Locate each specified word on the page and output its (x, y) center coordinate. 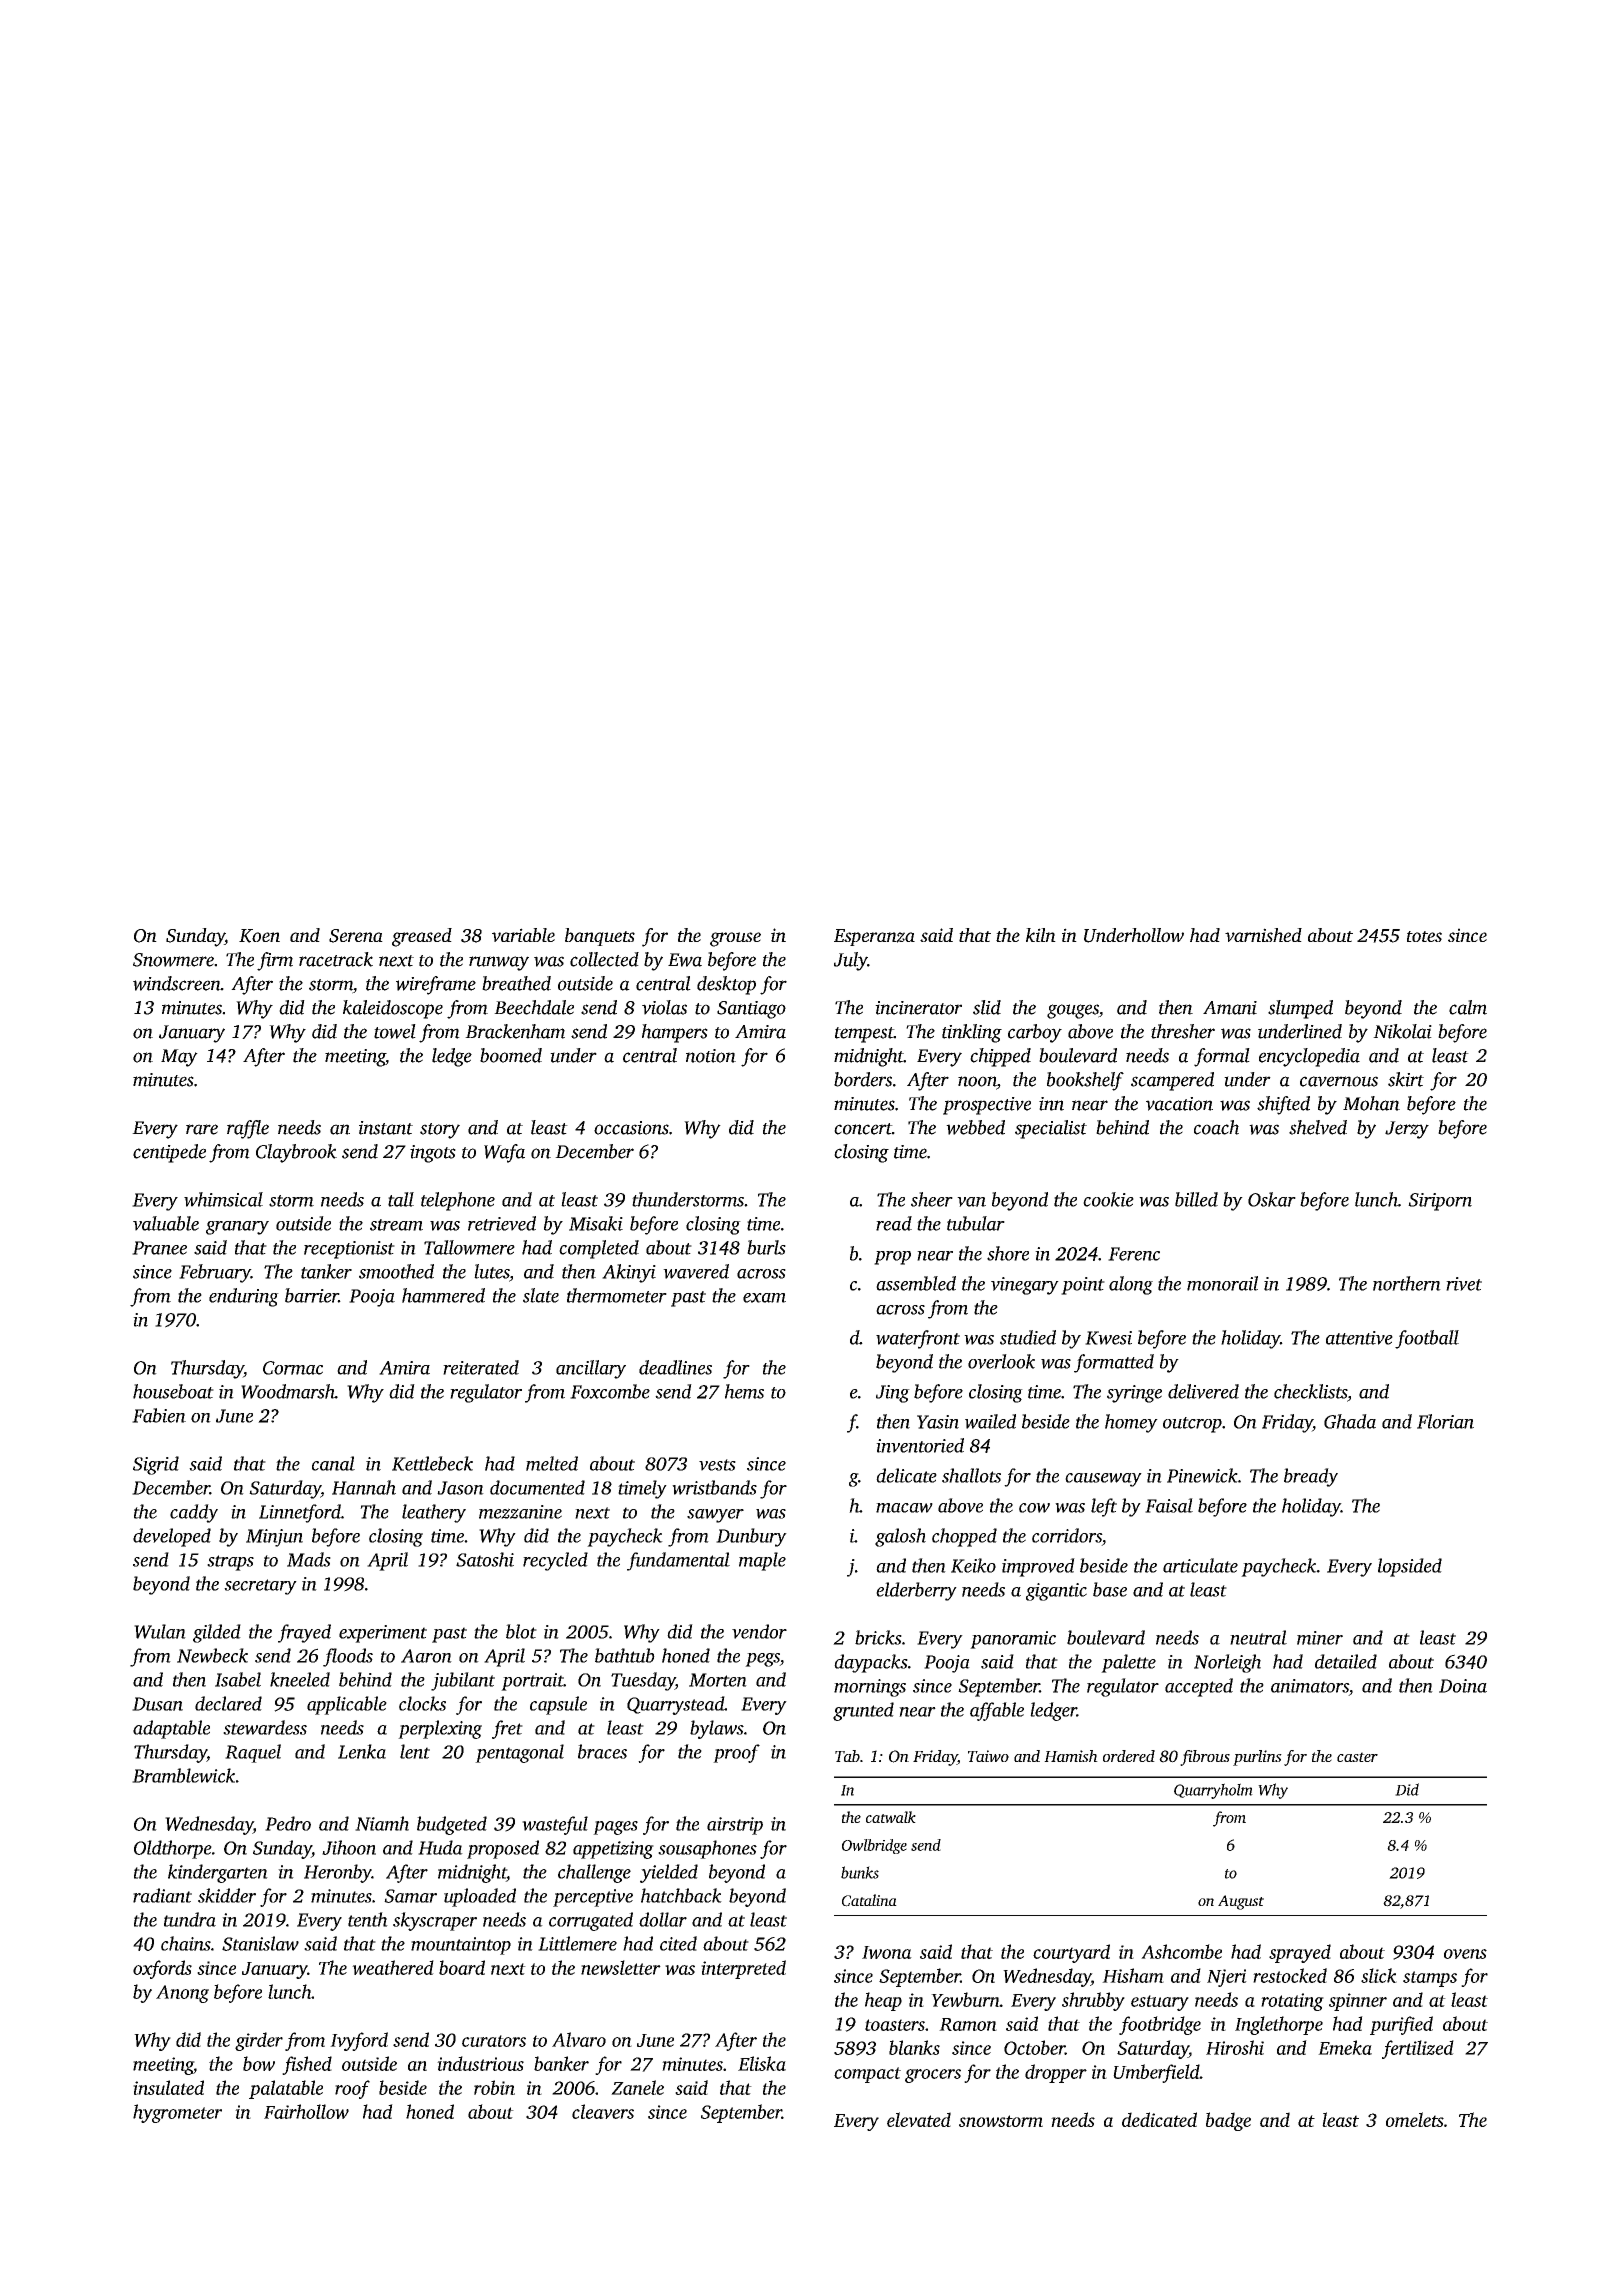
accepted (1199, 1687)
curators (494, 2041)
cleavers (603, 2111)
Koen (259, 936)
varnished (1263, 935)
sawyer (715, 1516)
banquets (600, 937)
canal (333, 1463)
